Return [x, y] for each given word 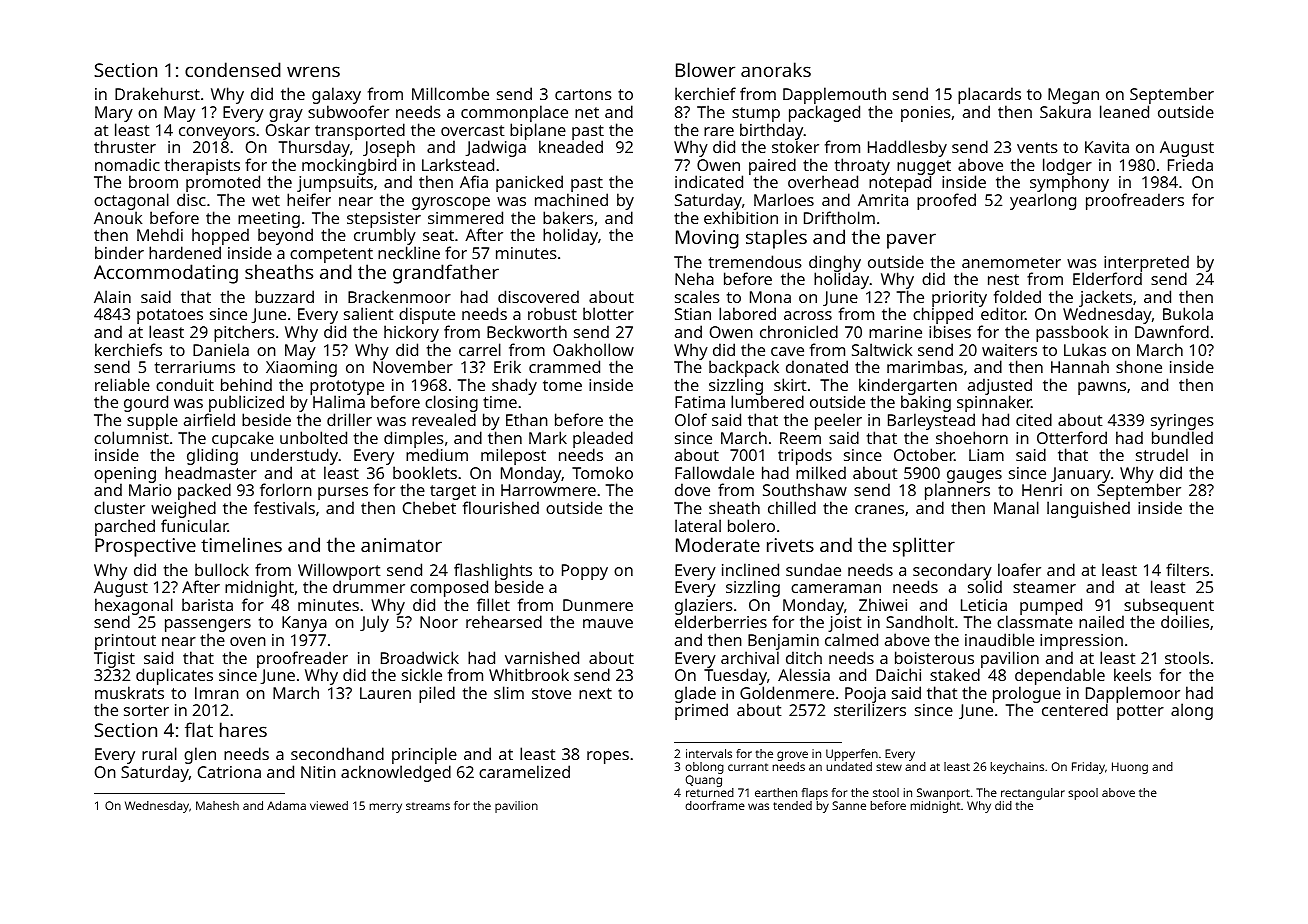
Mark [548, 437]
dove [692, 489]
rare [719, 131]
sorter [146, 710]
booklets [425, 472]
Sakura [1065, 112]
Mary [114, 114]
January [1081, 475]
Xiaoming [301, 369]
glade [695, 694]
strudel [1162, 454]
